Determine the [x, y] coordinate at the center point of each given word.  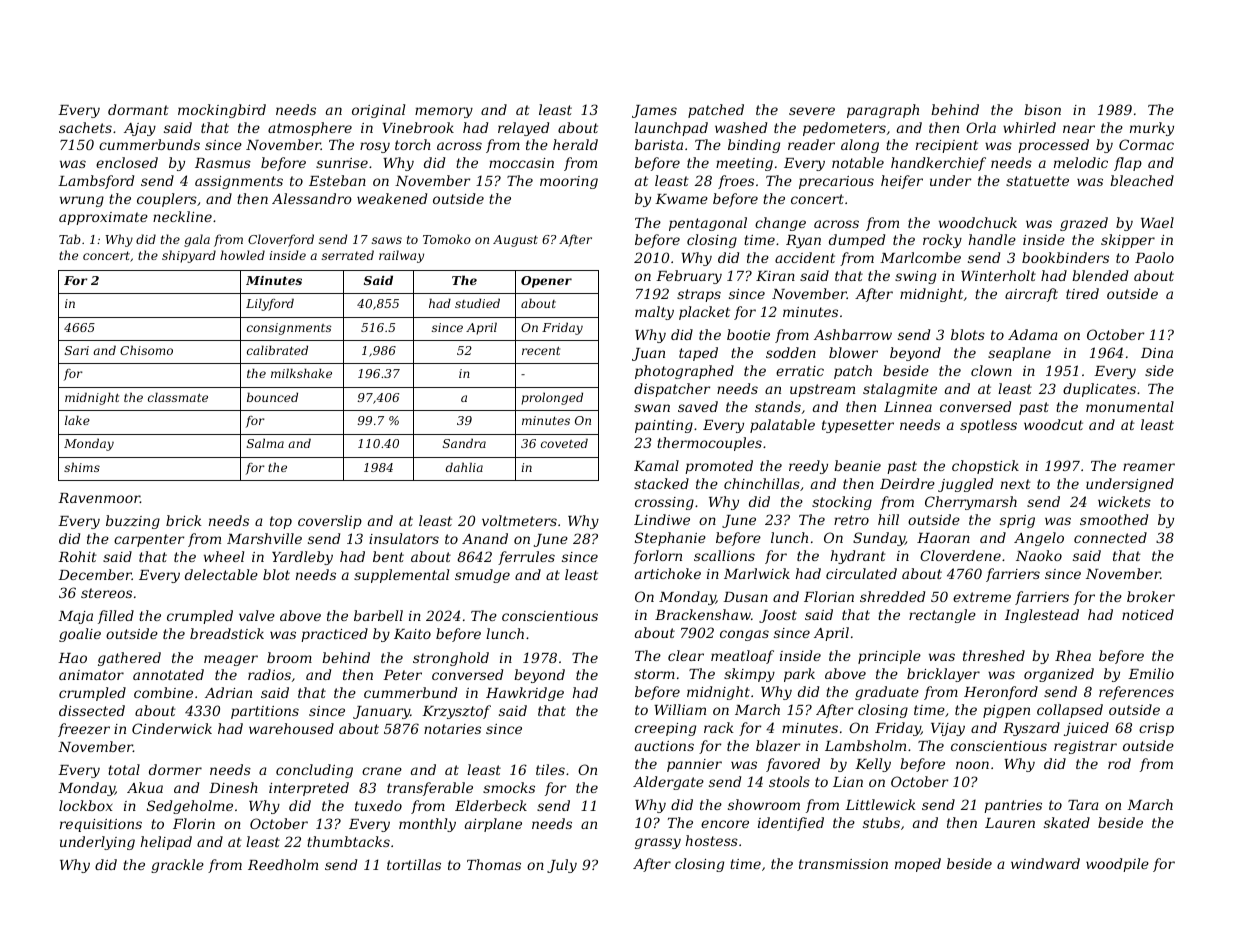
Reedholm [283, 864]
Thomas [494, 864]
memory [444, 112]
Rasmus [223, 163]
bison [1042, 109]
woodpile [1117, 865]
